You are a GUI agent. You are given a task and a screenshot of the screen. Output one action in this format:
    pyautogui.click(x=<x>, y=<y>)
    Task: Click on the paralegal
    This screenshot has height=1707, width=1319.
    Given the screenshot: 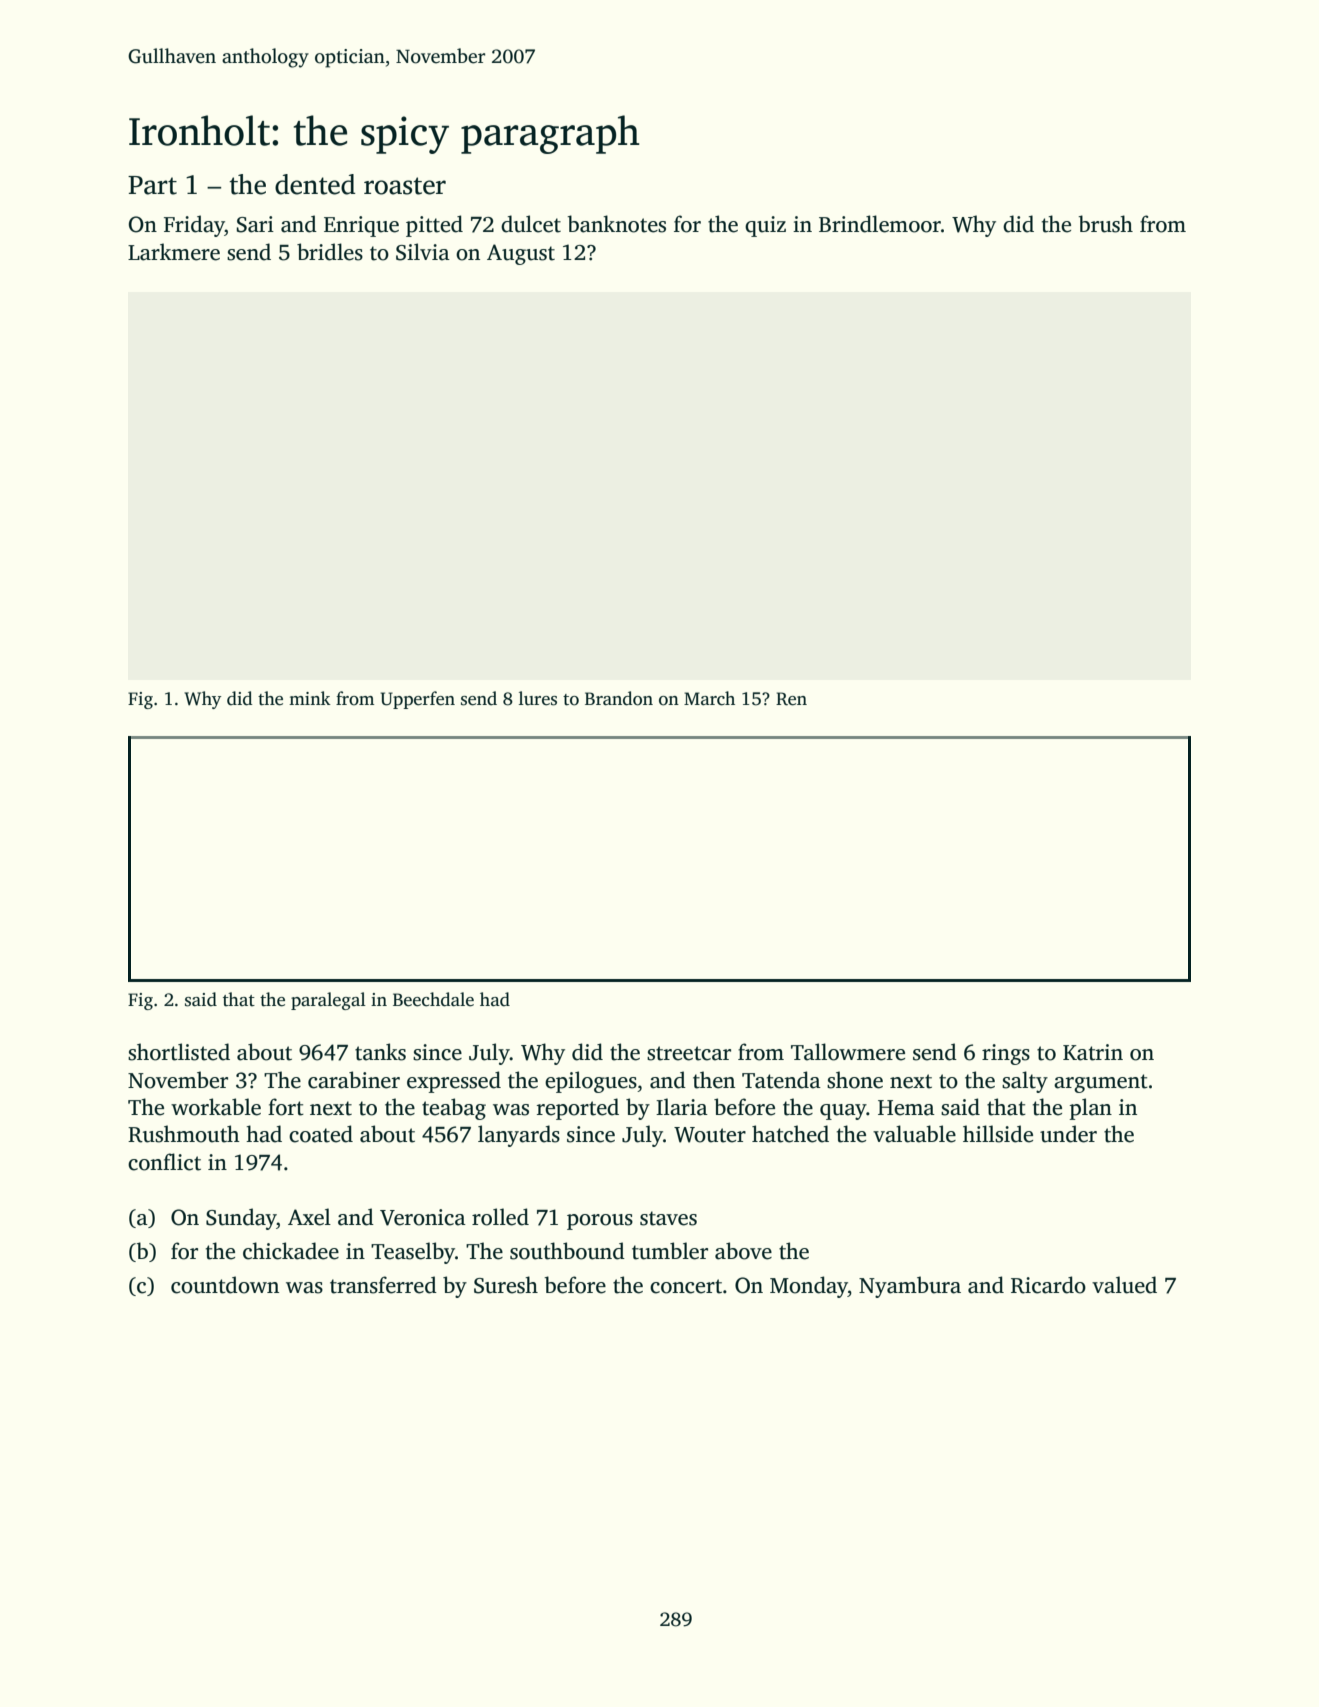 What is the action you would take?
    pyautogui.click(x=328, y=1001)
